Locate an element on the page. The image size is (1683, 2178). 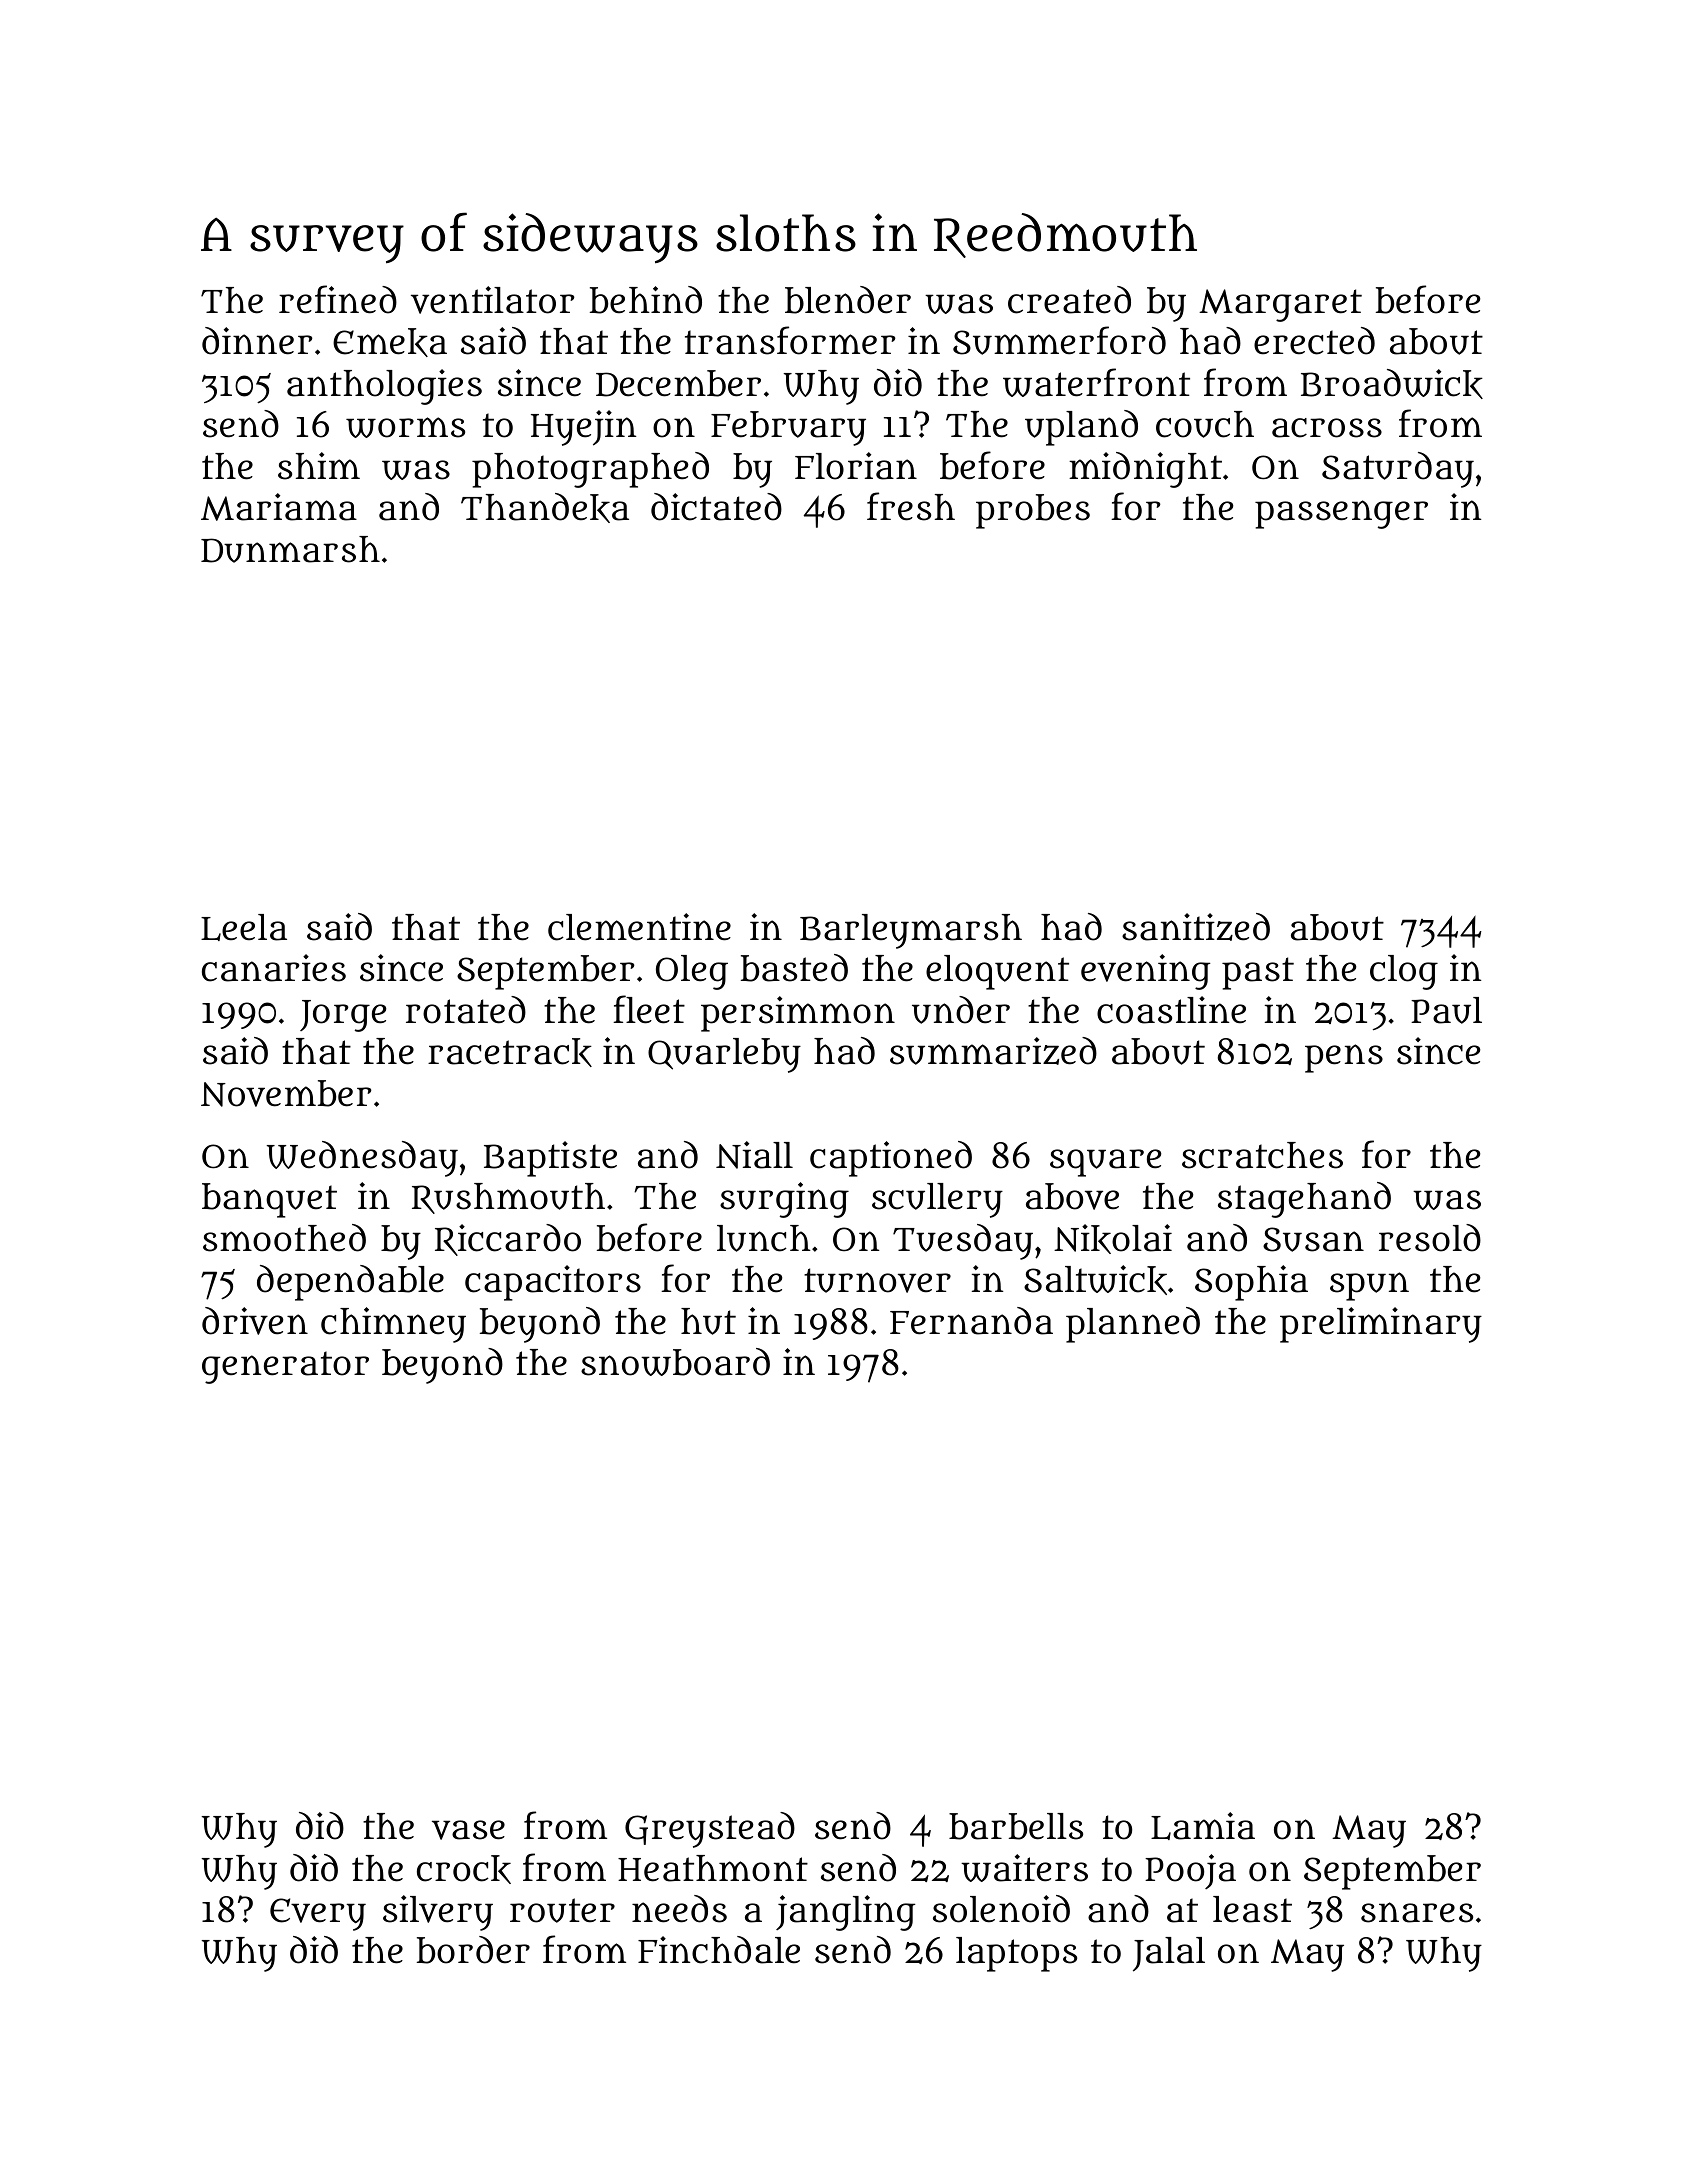
Finchdale is located at coordinates (719, 1950).
